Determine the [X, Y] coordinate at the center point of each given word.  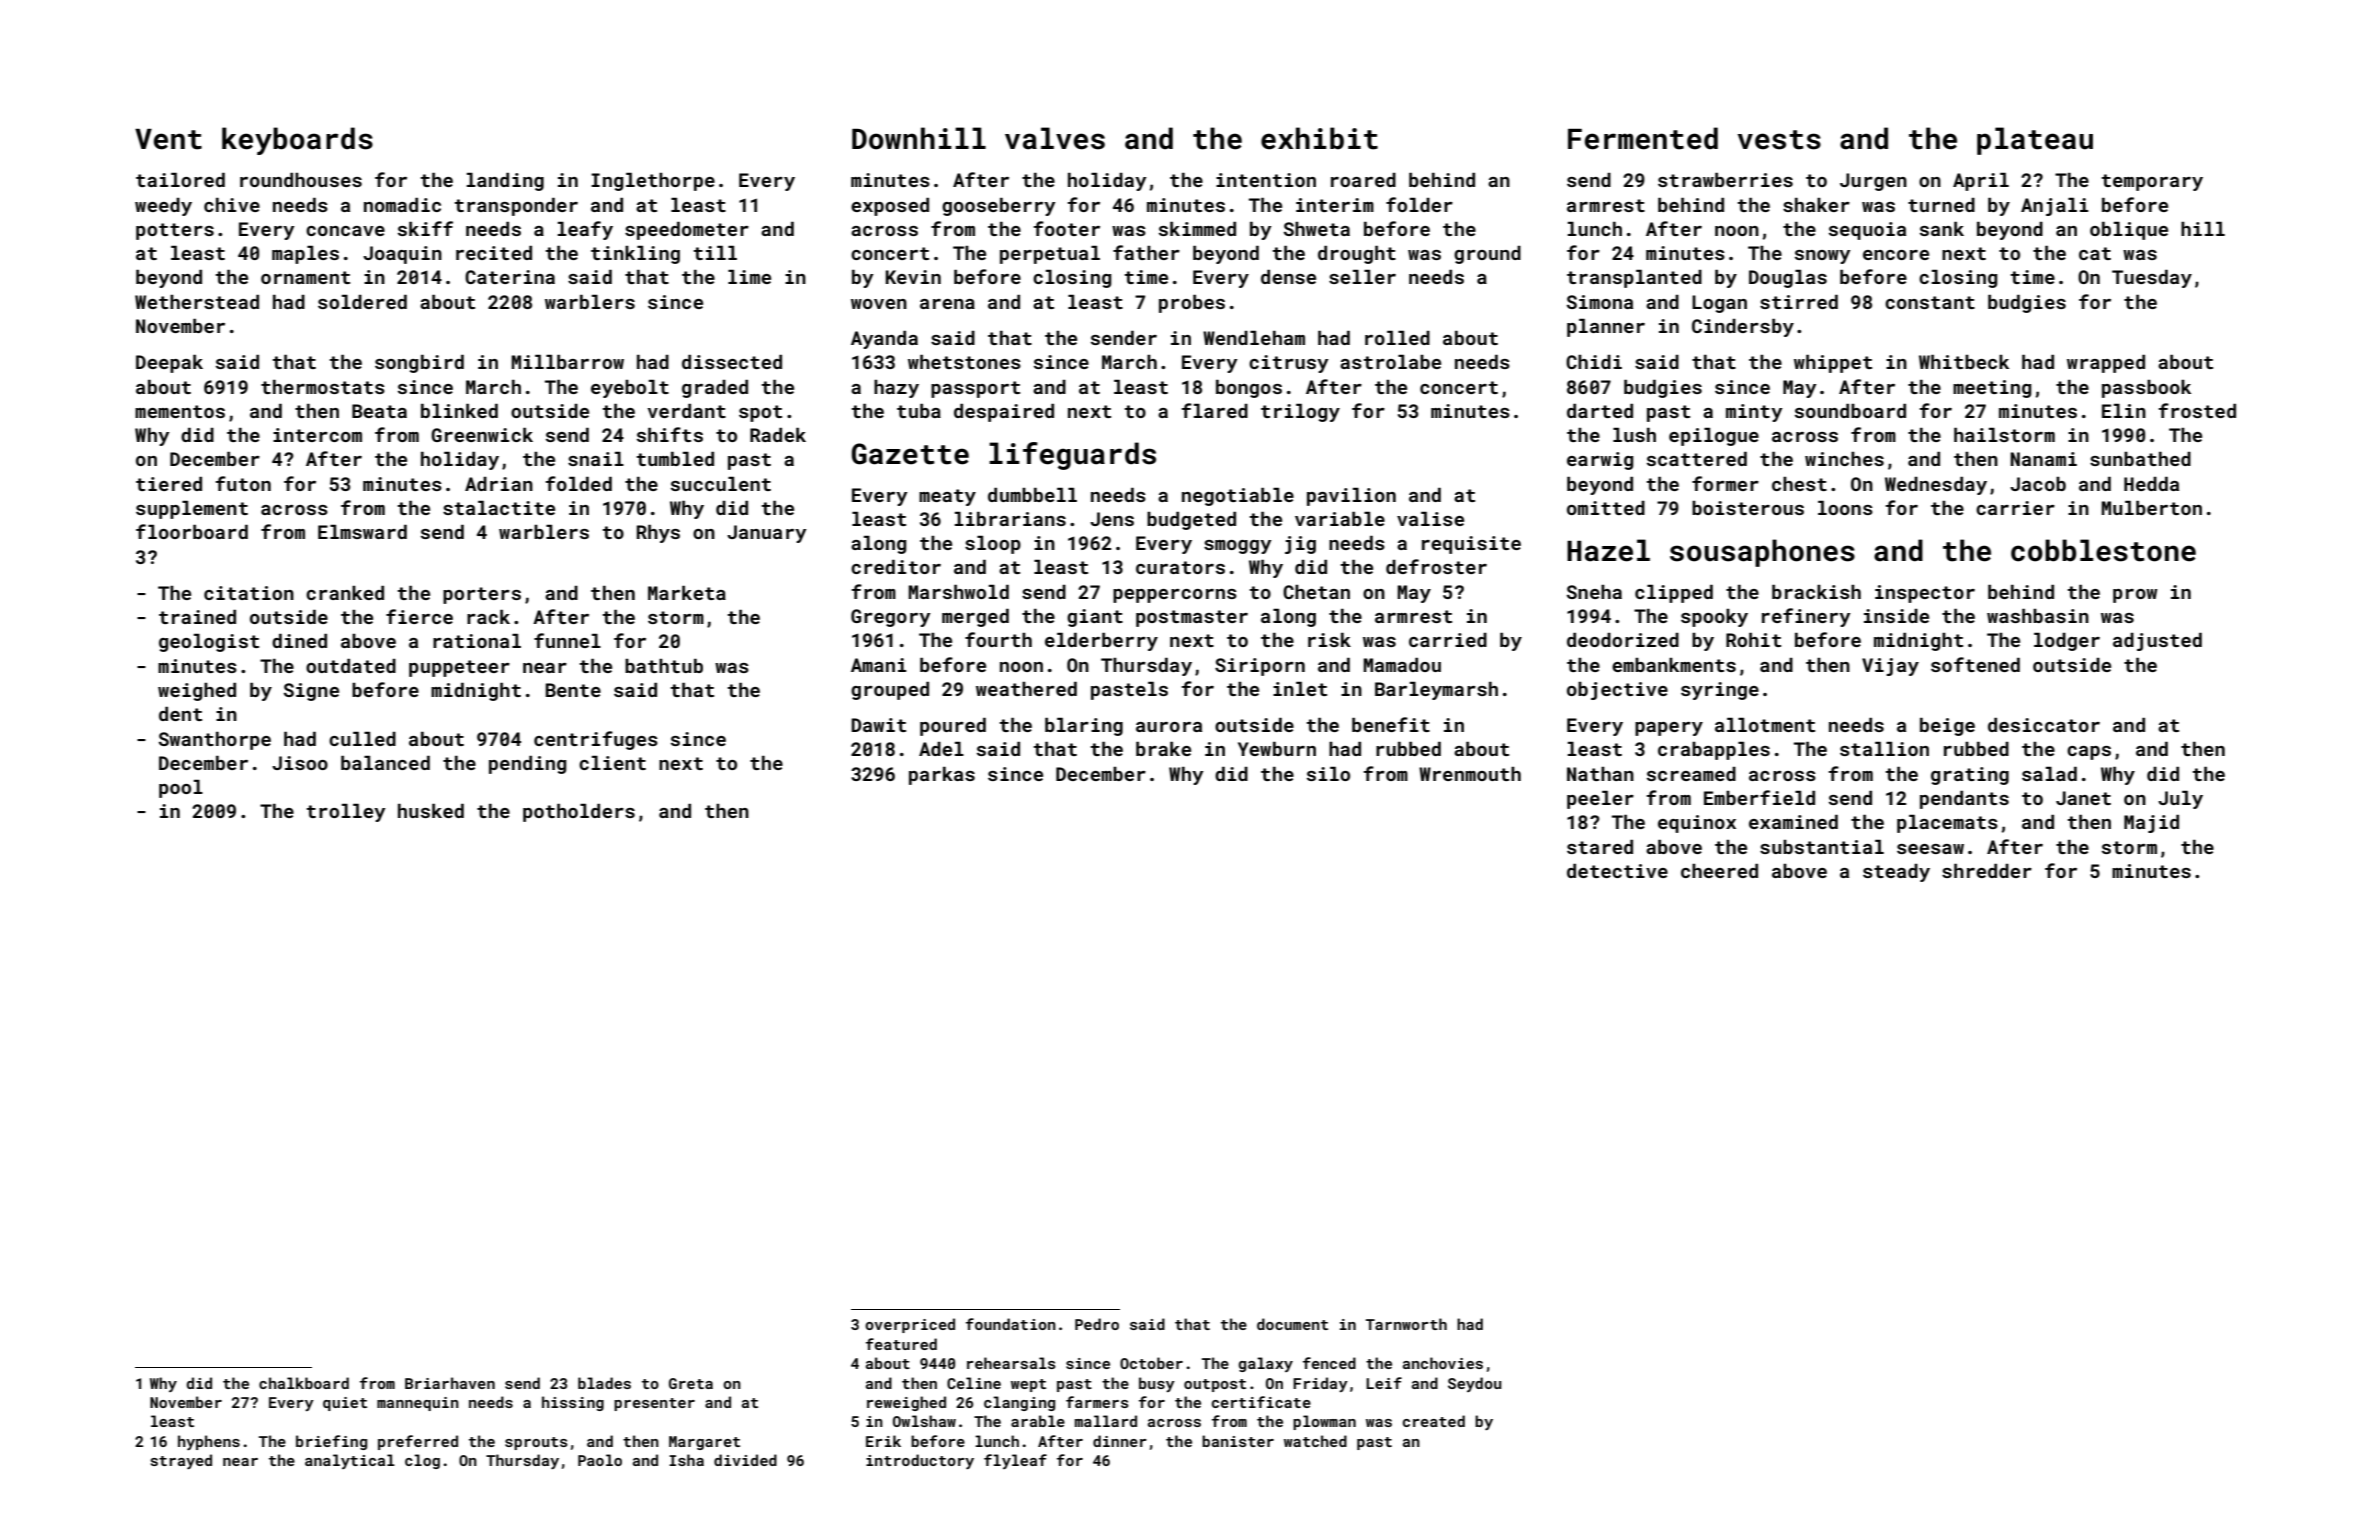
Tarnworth [1406, 1324]
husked [431, 811]
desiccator [2044, 725]
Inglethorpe [653, 182]
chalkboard [304, 1383]
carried [1448, 640]
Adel [941, 749]
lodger [2067, 642]
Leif [1384, 1383]
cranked [345, 593]
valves [1055, 138]
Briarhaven [450, 1383]
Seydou [1474, 1384]
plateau [2035, 141]
